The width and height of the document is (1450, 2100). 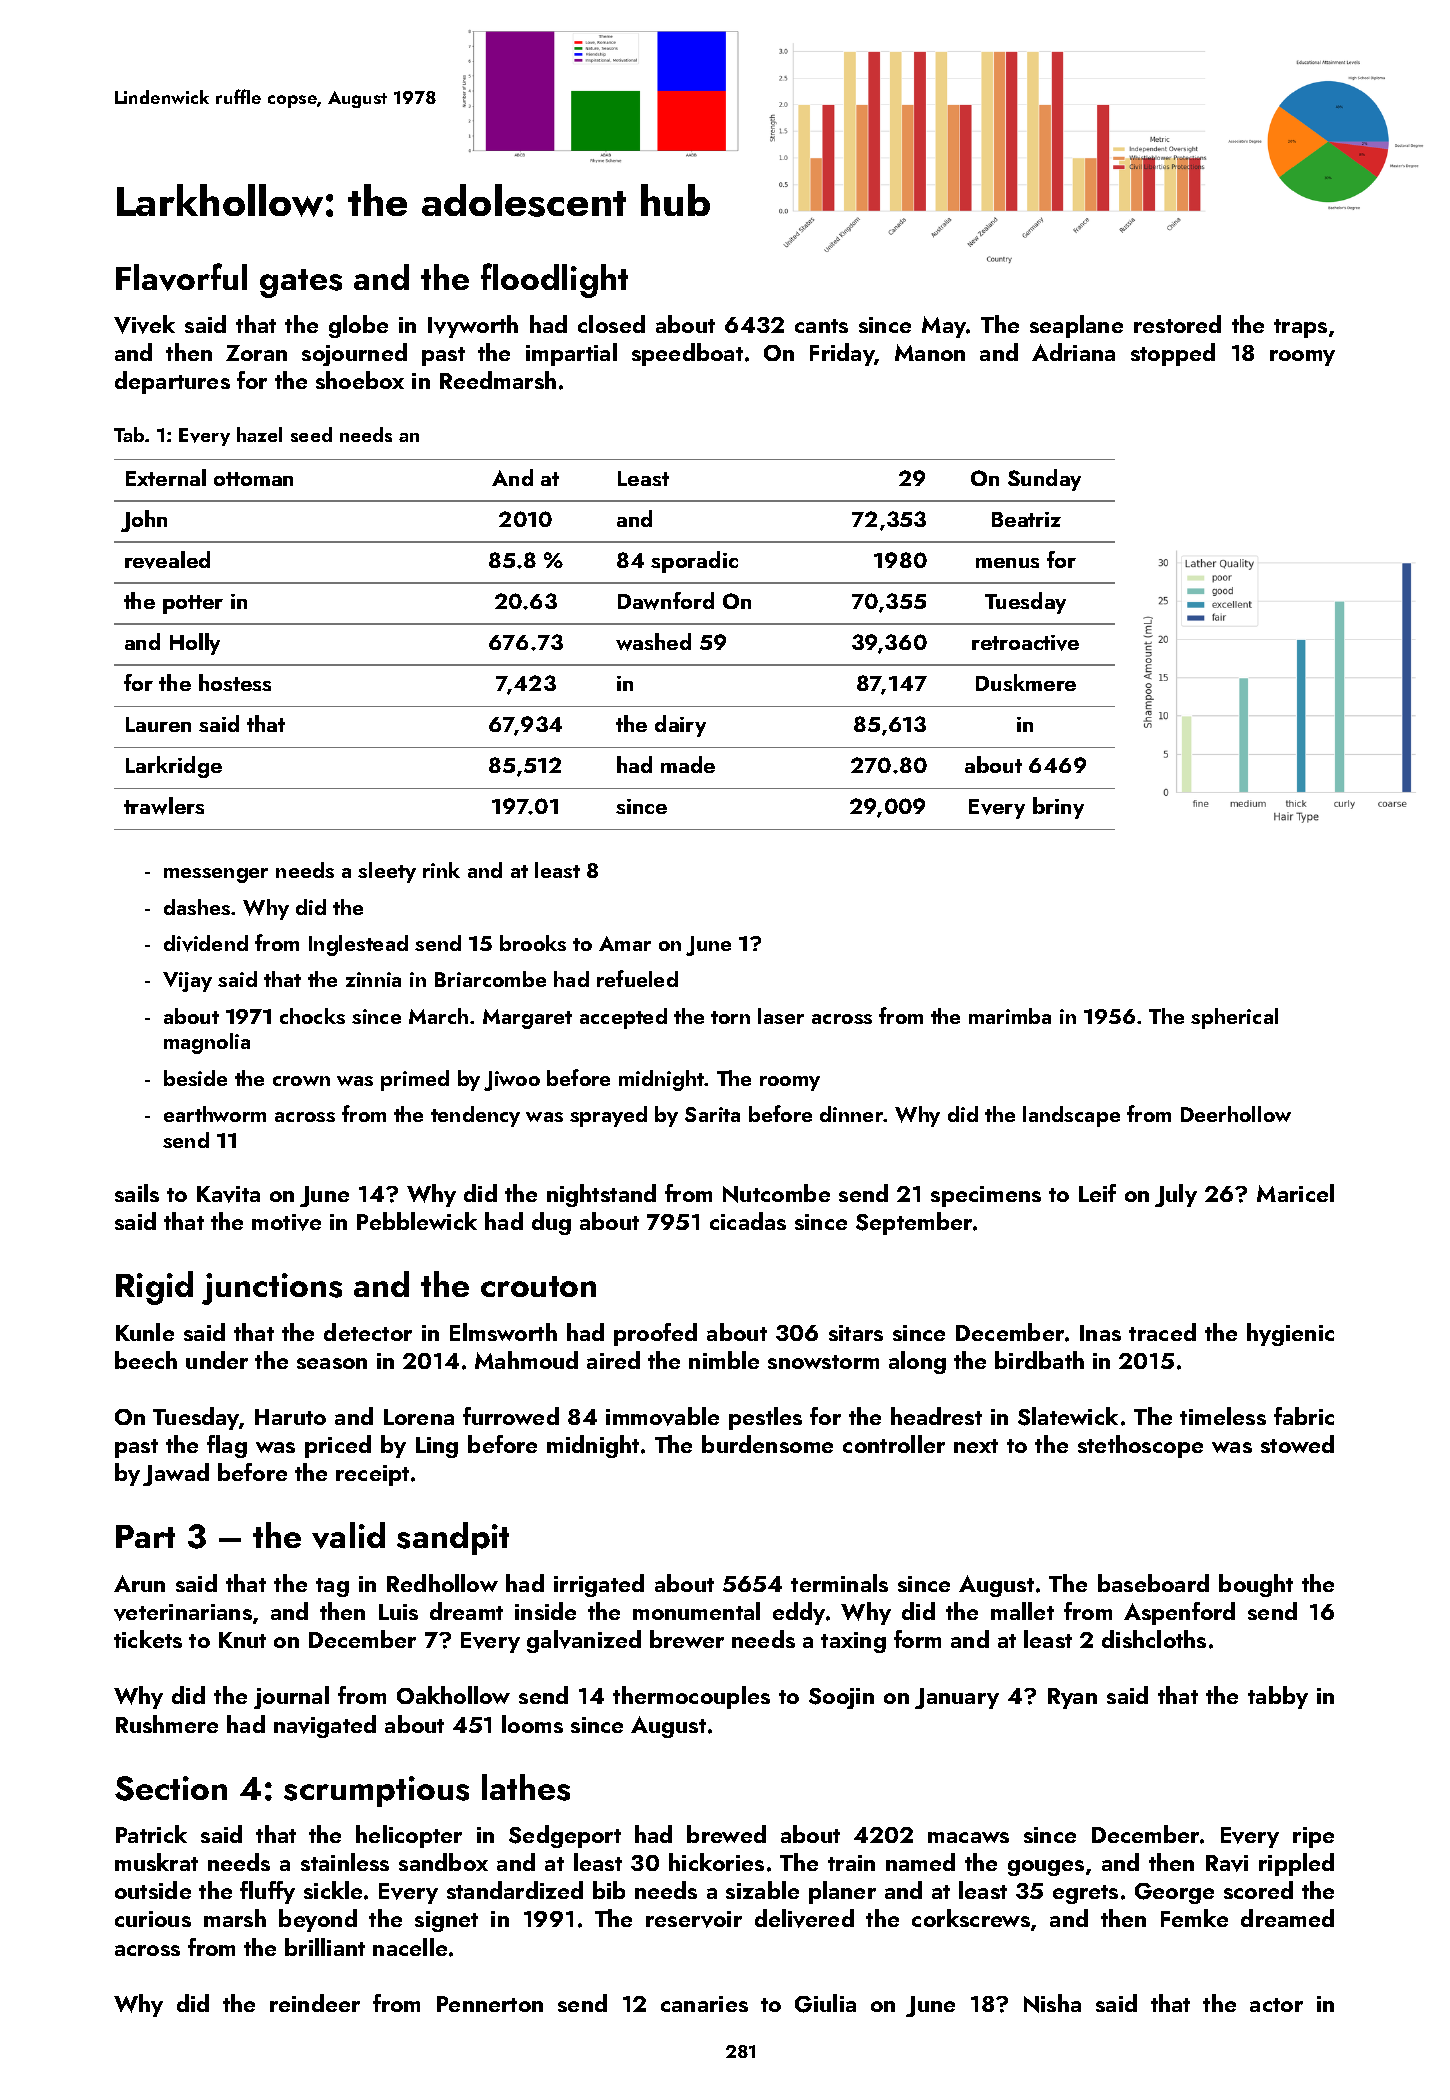 What do you see at coordinates (1058, 808) in the document?
I see `briny` at bounding box center [1058, 808].
